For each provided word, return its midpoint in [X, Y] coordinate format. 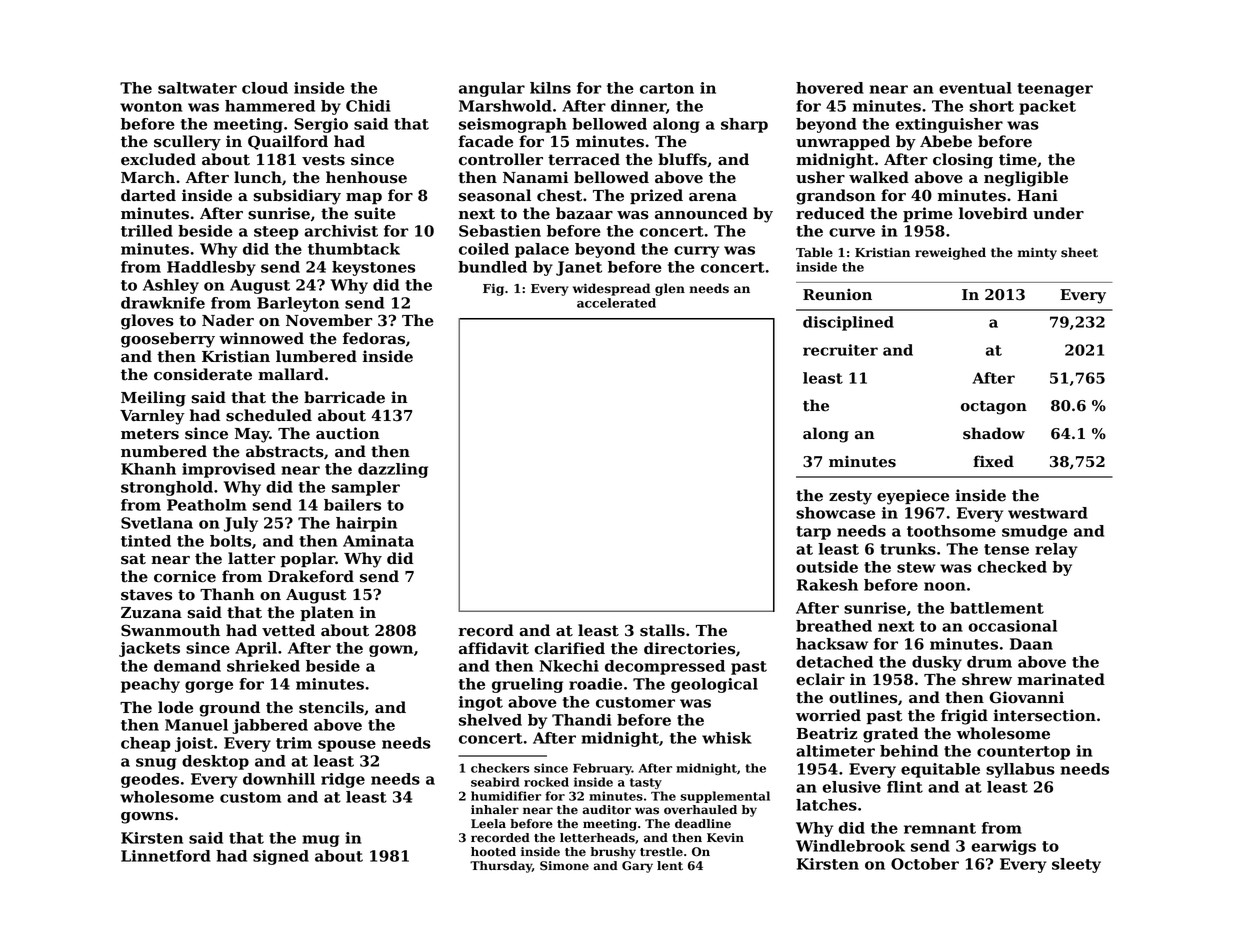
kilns [550, 88]
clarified [569, 648]
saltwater [197, 88]
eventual [975, 88]
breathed [834, 626]
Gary [637, 867]
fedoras [374, 338]
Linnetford [166, 856]
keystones [373, 268]
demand [187, 666]
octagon [994, 408]
